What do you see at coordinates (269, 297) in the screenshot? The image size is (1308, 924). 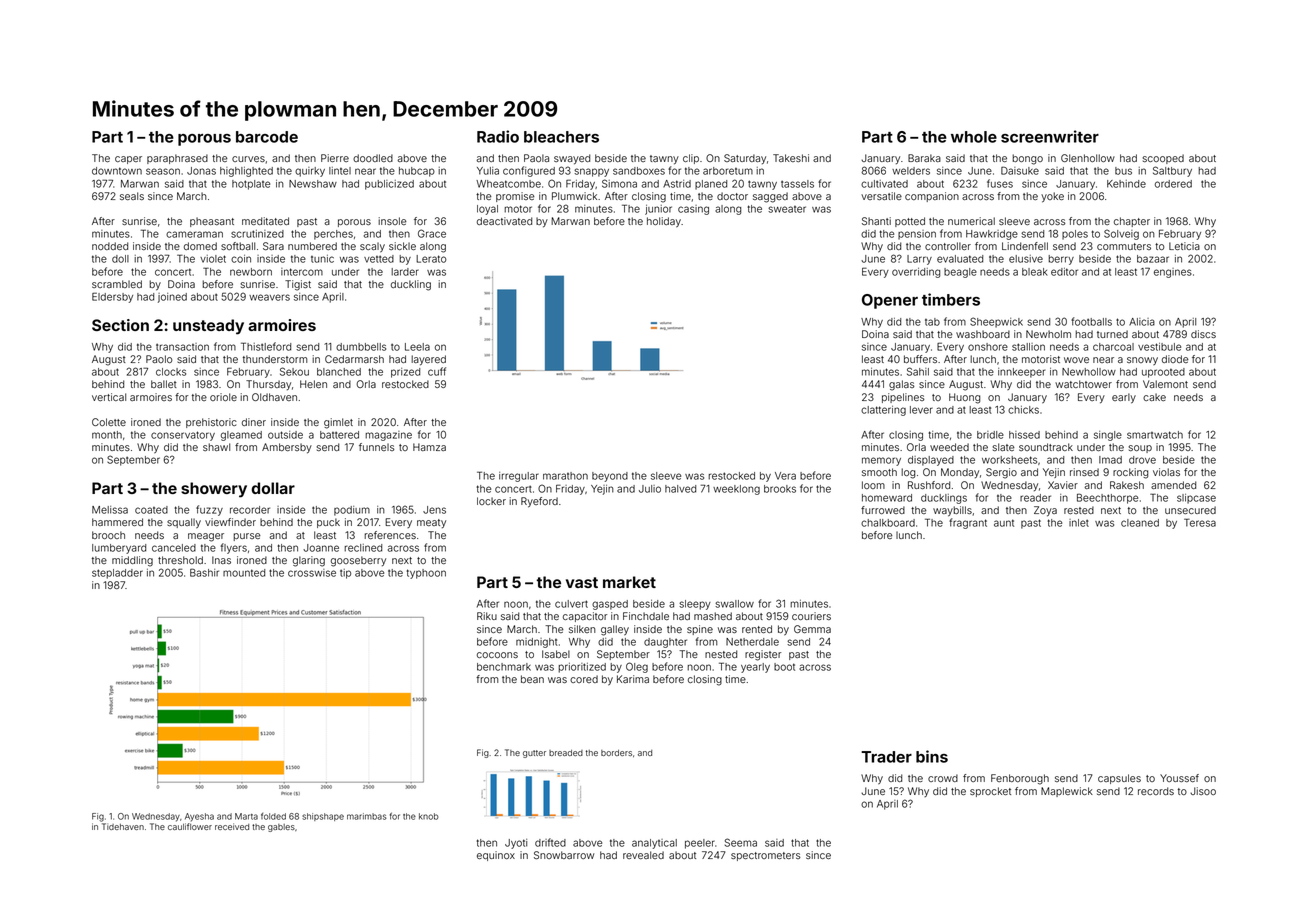 I see `weavers` at bounding box center [269, 297].
